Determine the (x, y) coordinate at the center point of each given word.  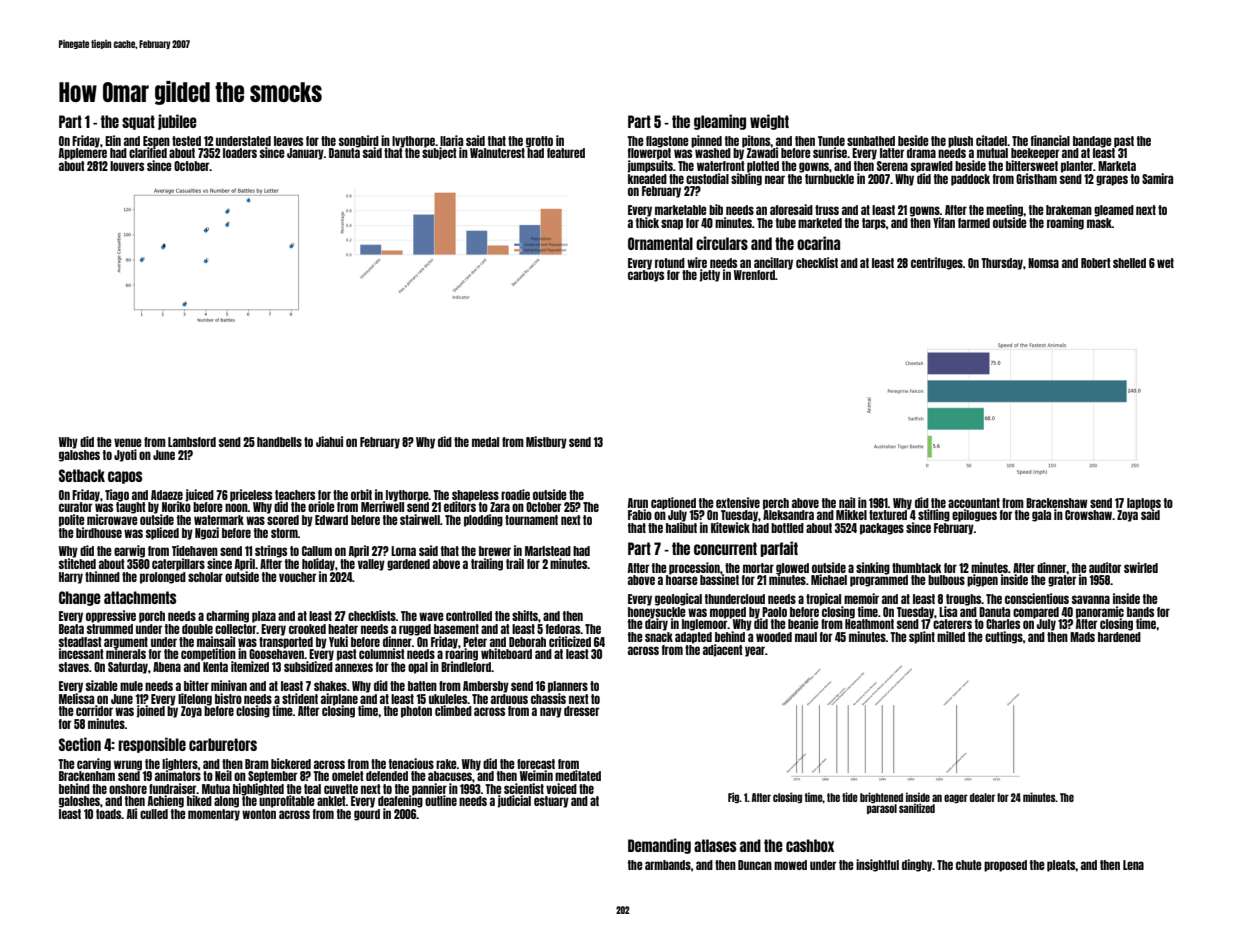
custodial (707, 178)
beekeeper (1035, 154)
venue (128, 442)
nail (847, 502)
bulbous (946, 580)
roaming (1065, 223)
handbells (279, 442)
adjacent (723, 650)
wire (697, 262)
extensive (738, 502)
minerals (126, 654)
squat (138, 122)
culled (154, 814)
